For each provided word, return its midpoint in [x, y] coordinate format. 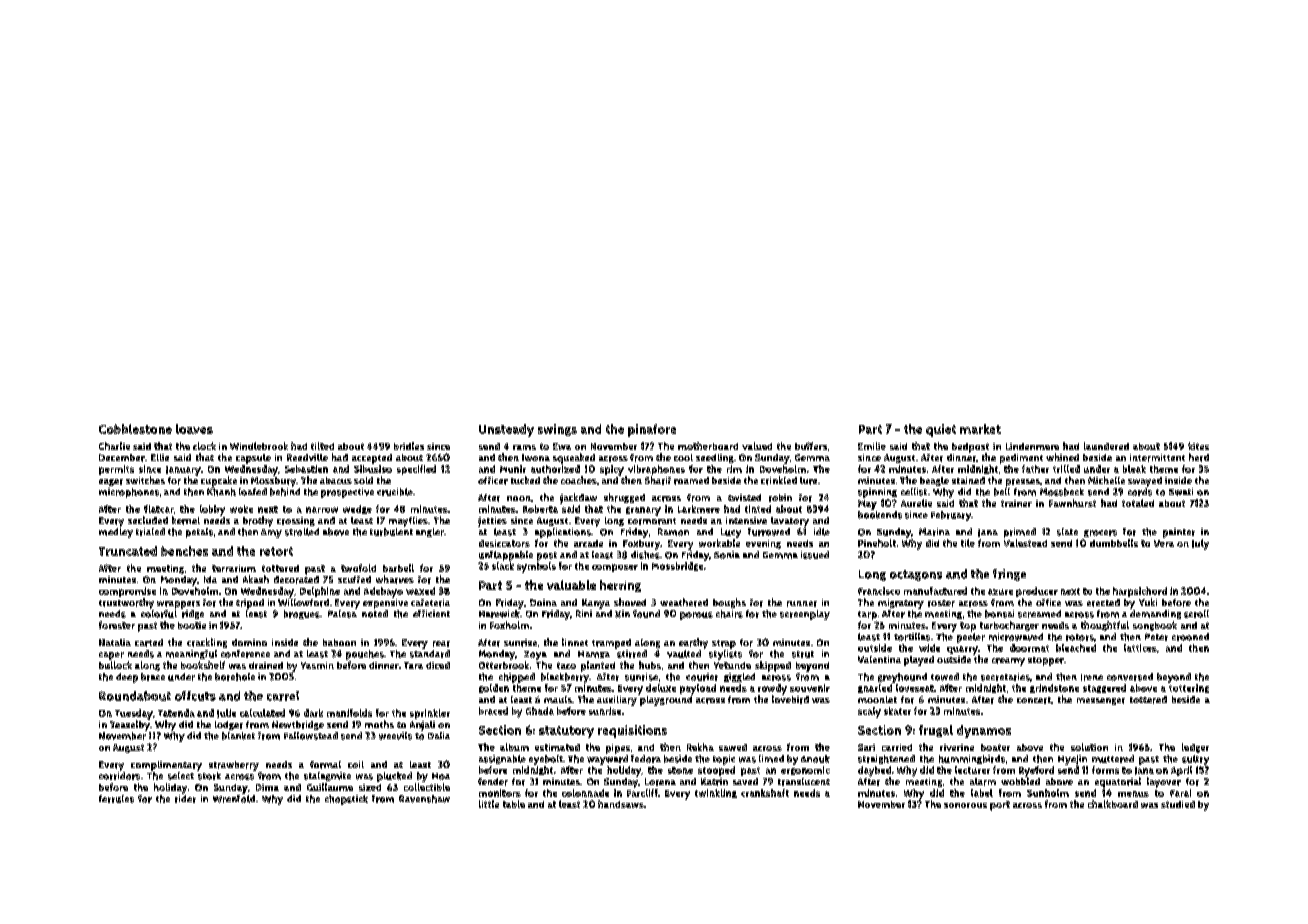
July [1200, 544]
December [122, 458]
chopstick [346, 800]
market [980, 429]
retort [276, 551]
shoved [630, 602]
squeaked [574, 458]
